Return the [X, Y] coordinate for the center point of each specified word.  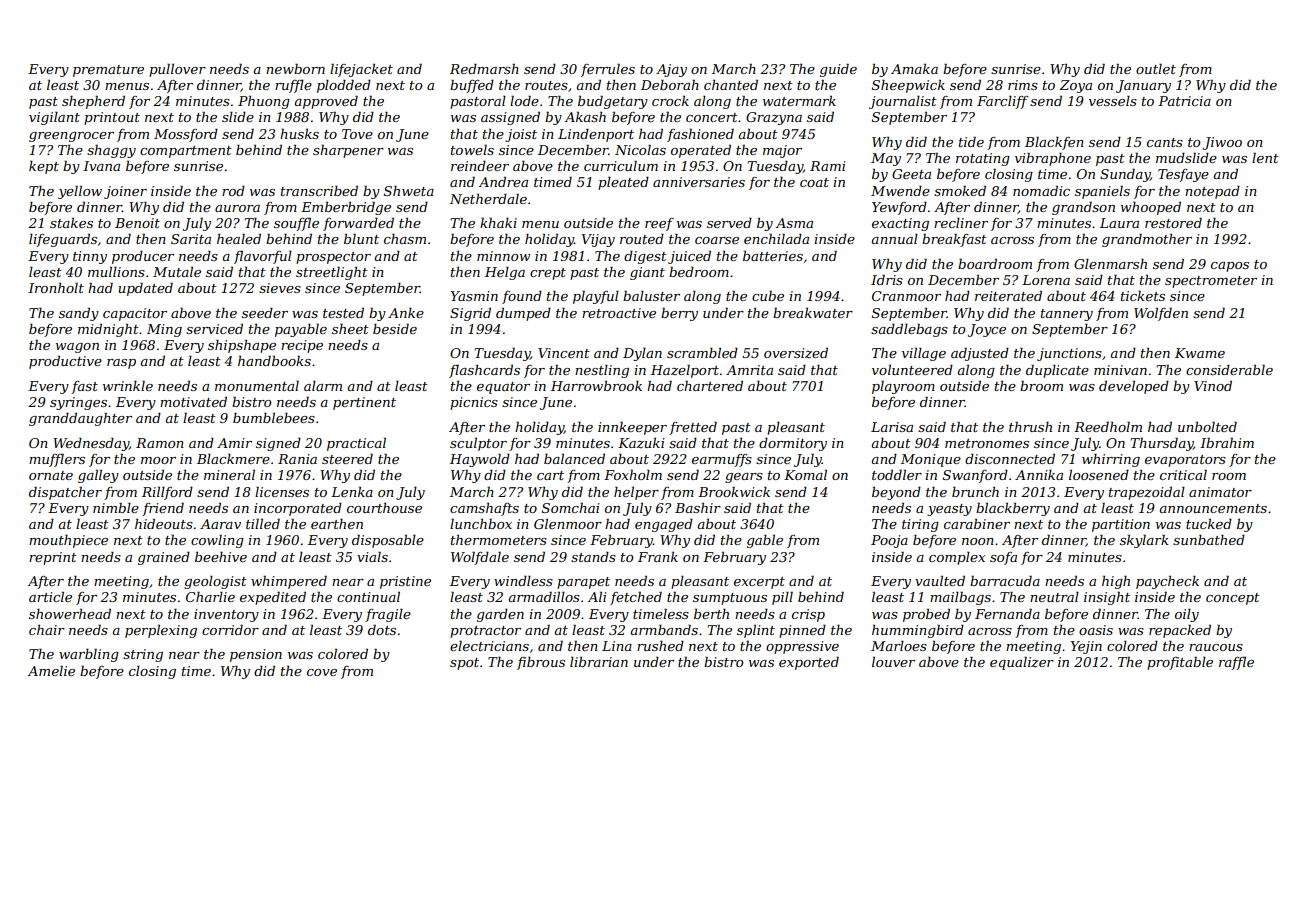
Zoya [1076, 86]
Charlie [210, 596]
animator [1220, 492]
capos [1230, 267]
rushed [660, 645]
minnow [503, 256]
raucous [1216, 647]
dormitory [793, 444]
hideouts [164, 524]
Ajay [671, 70]
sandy [79, 314]
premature [108, 71]
